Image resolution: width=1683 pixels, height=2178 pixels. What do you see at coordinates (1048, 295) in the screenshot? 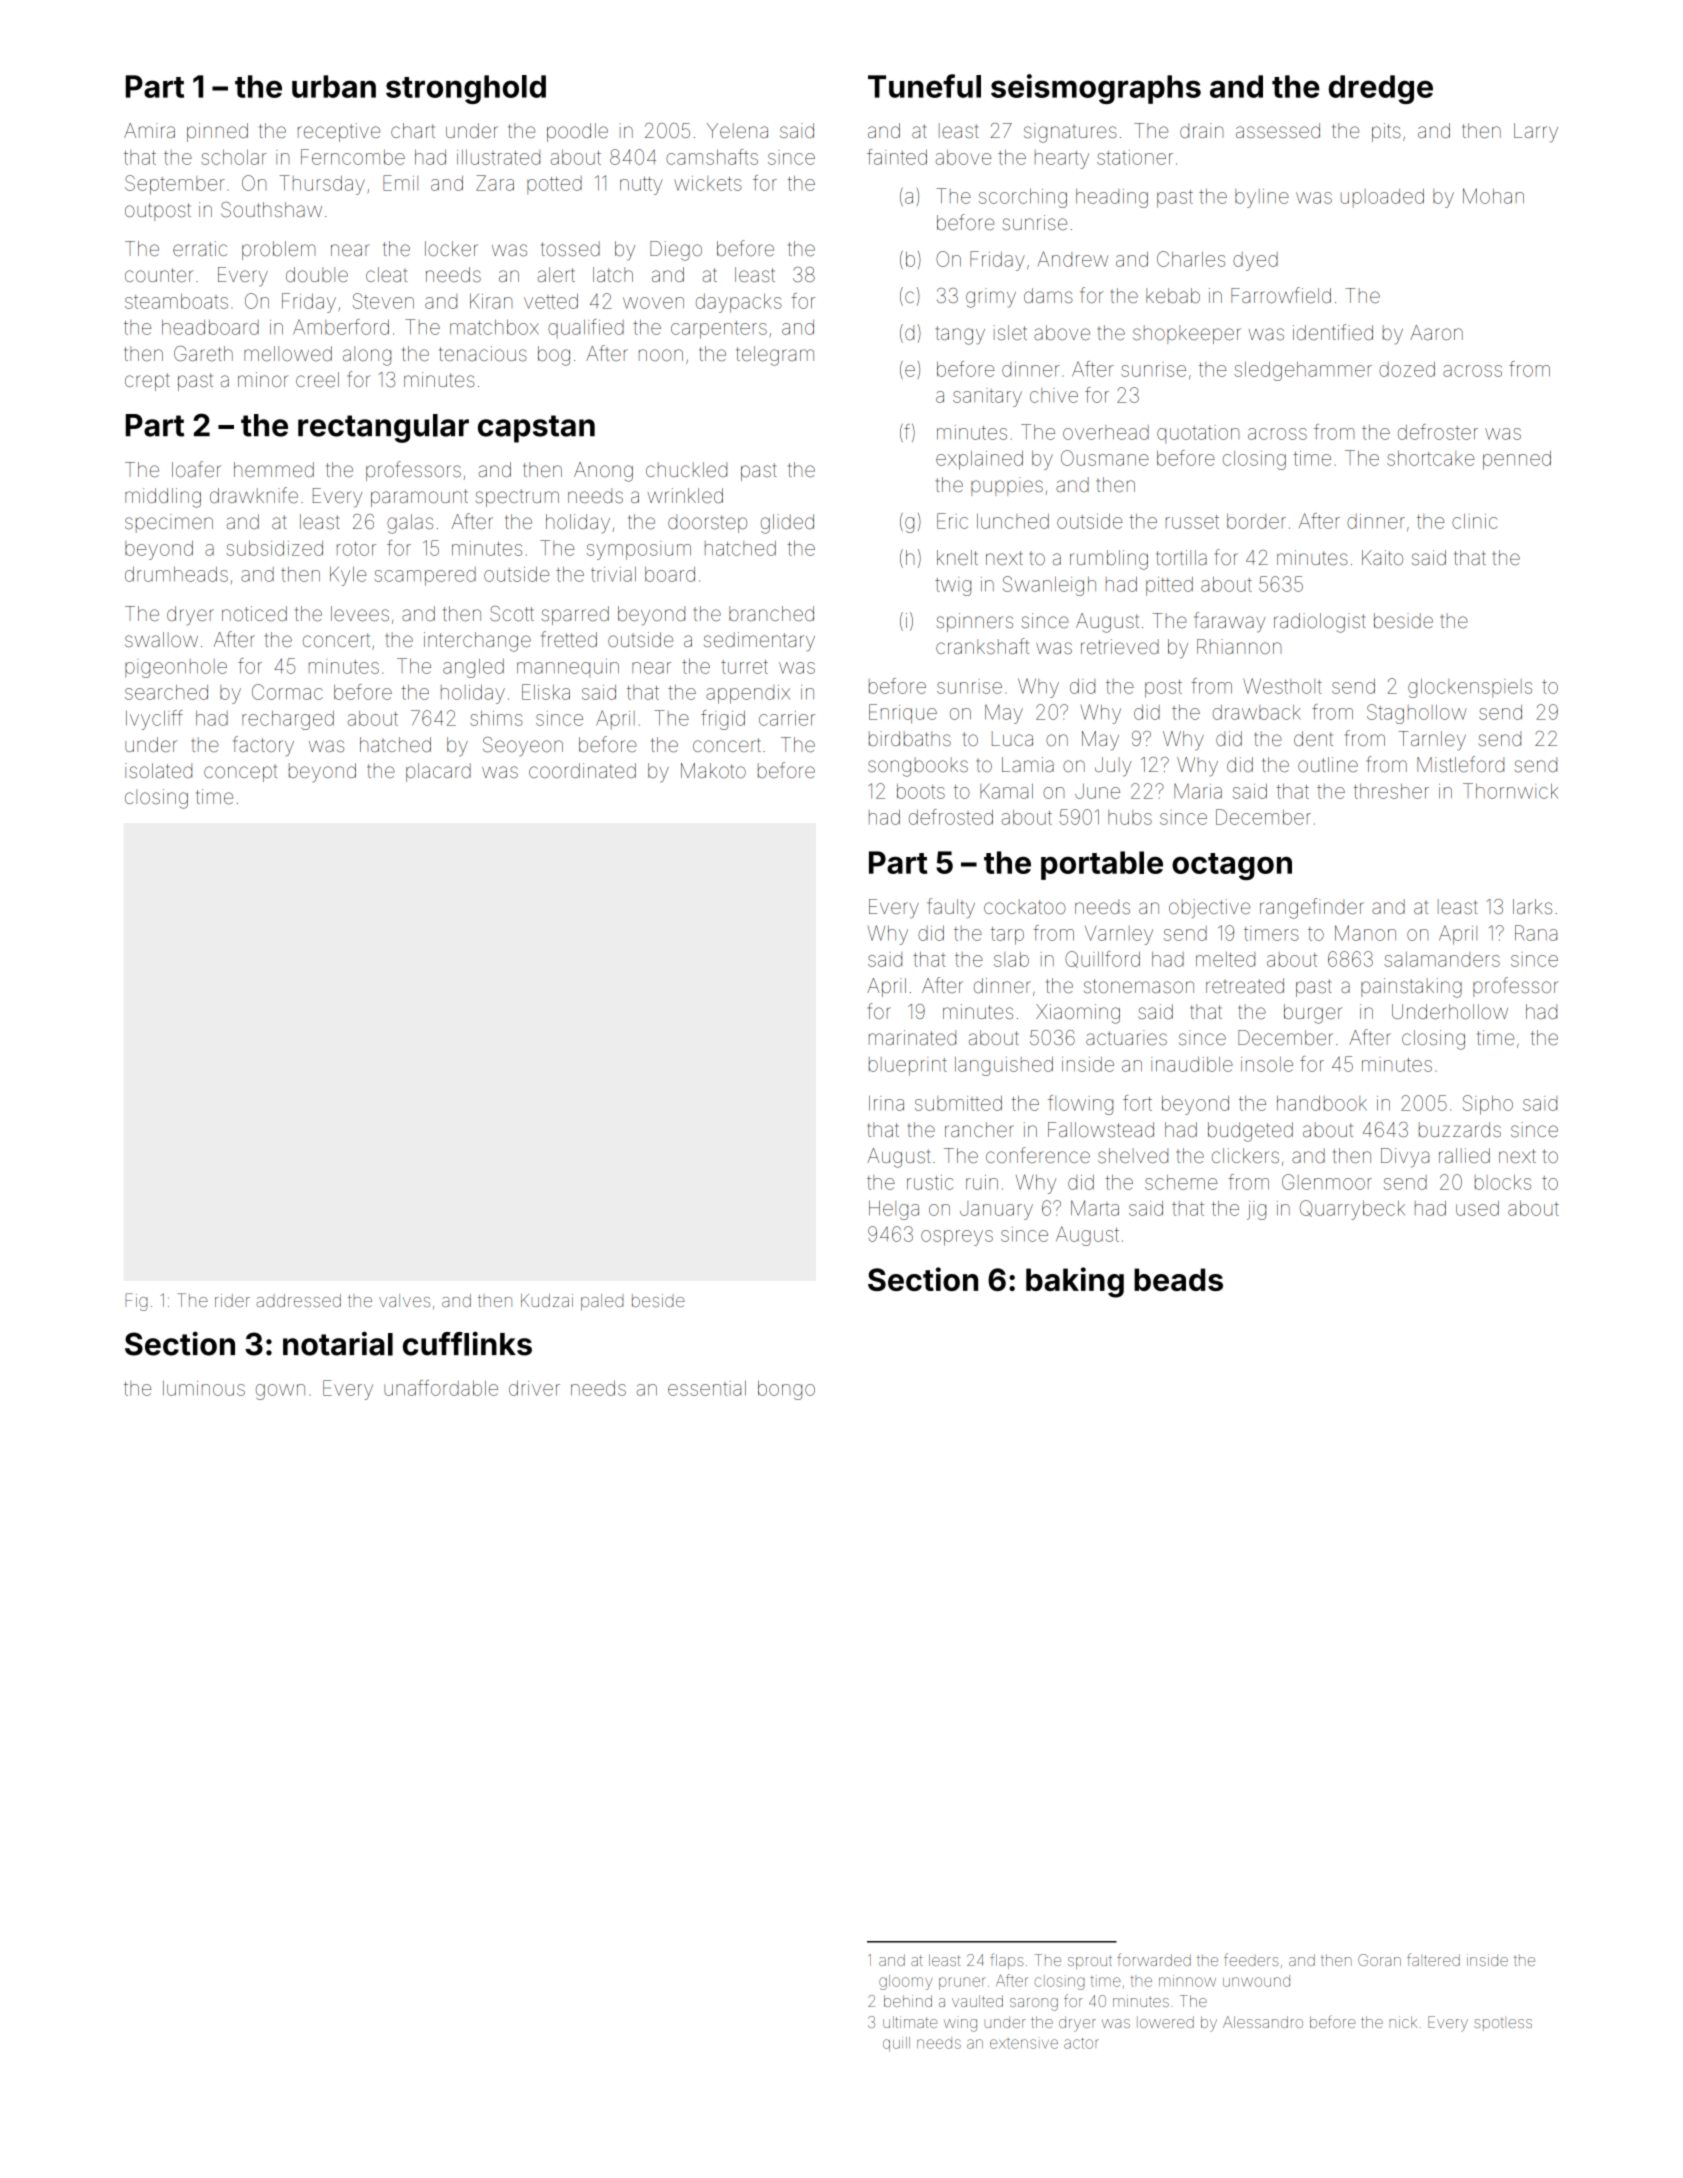
I see `dams` at bounding box center [1048, 295].
